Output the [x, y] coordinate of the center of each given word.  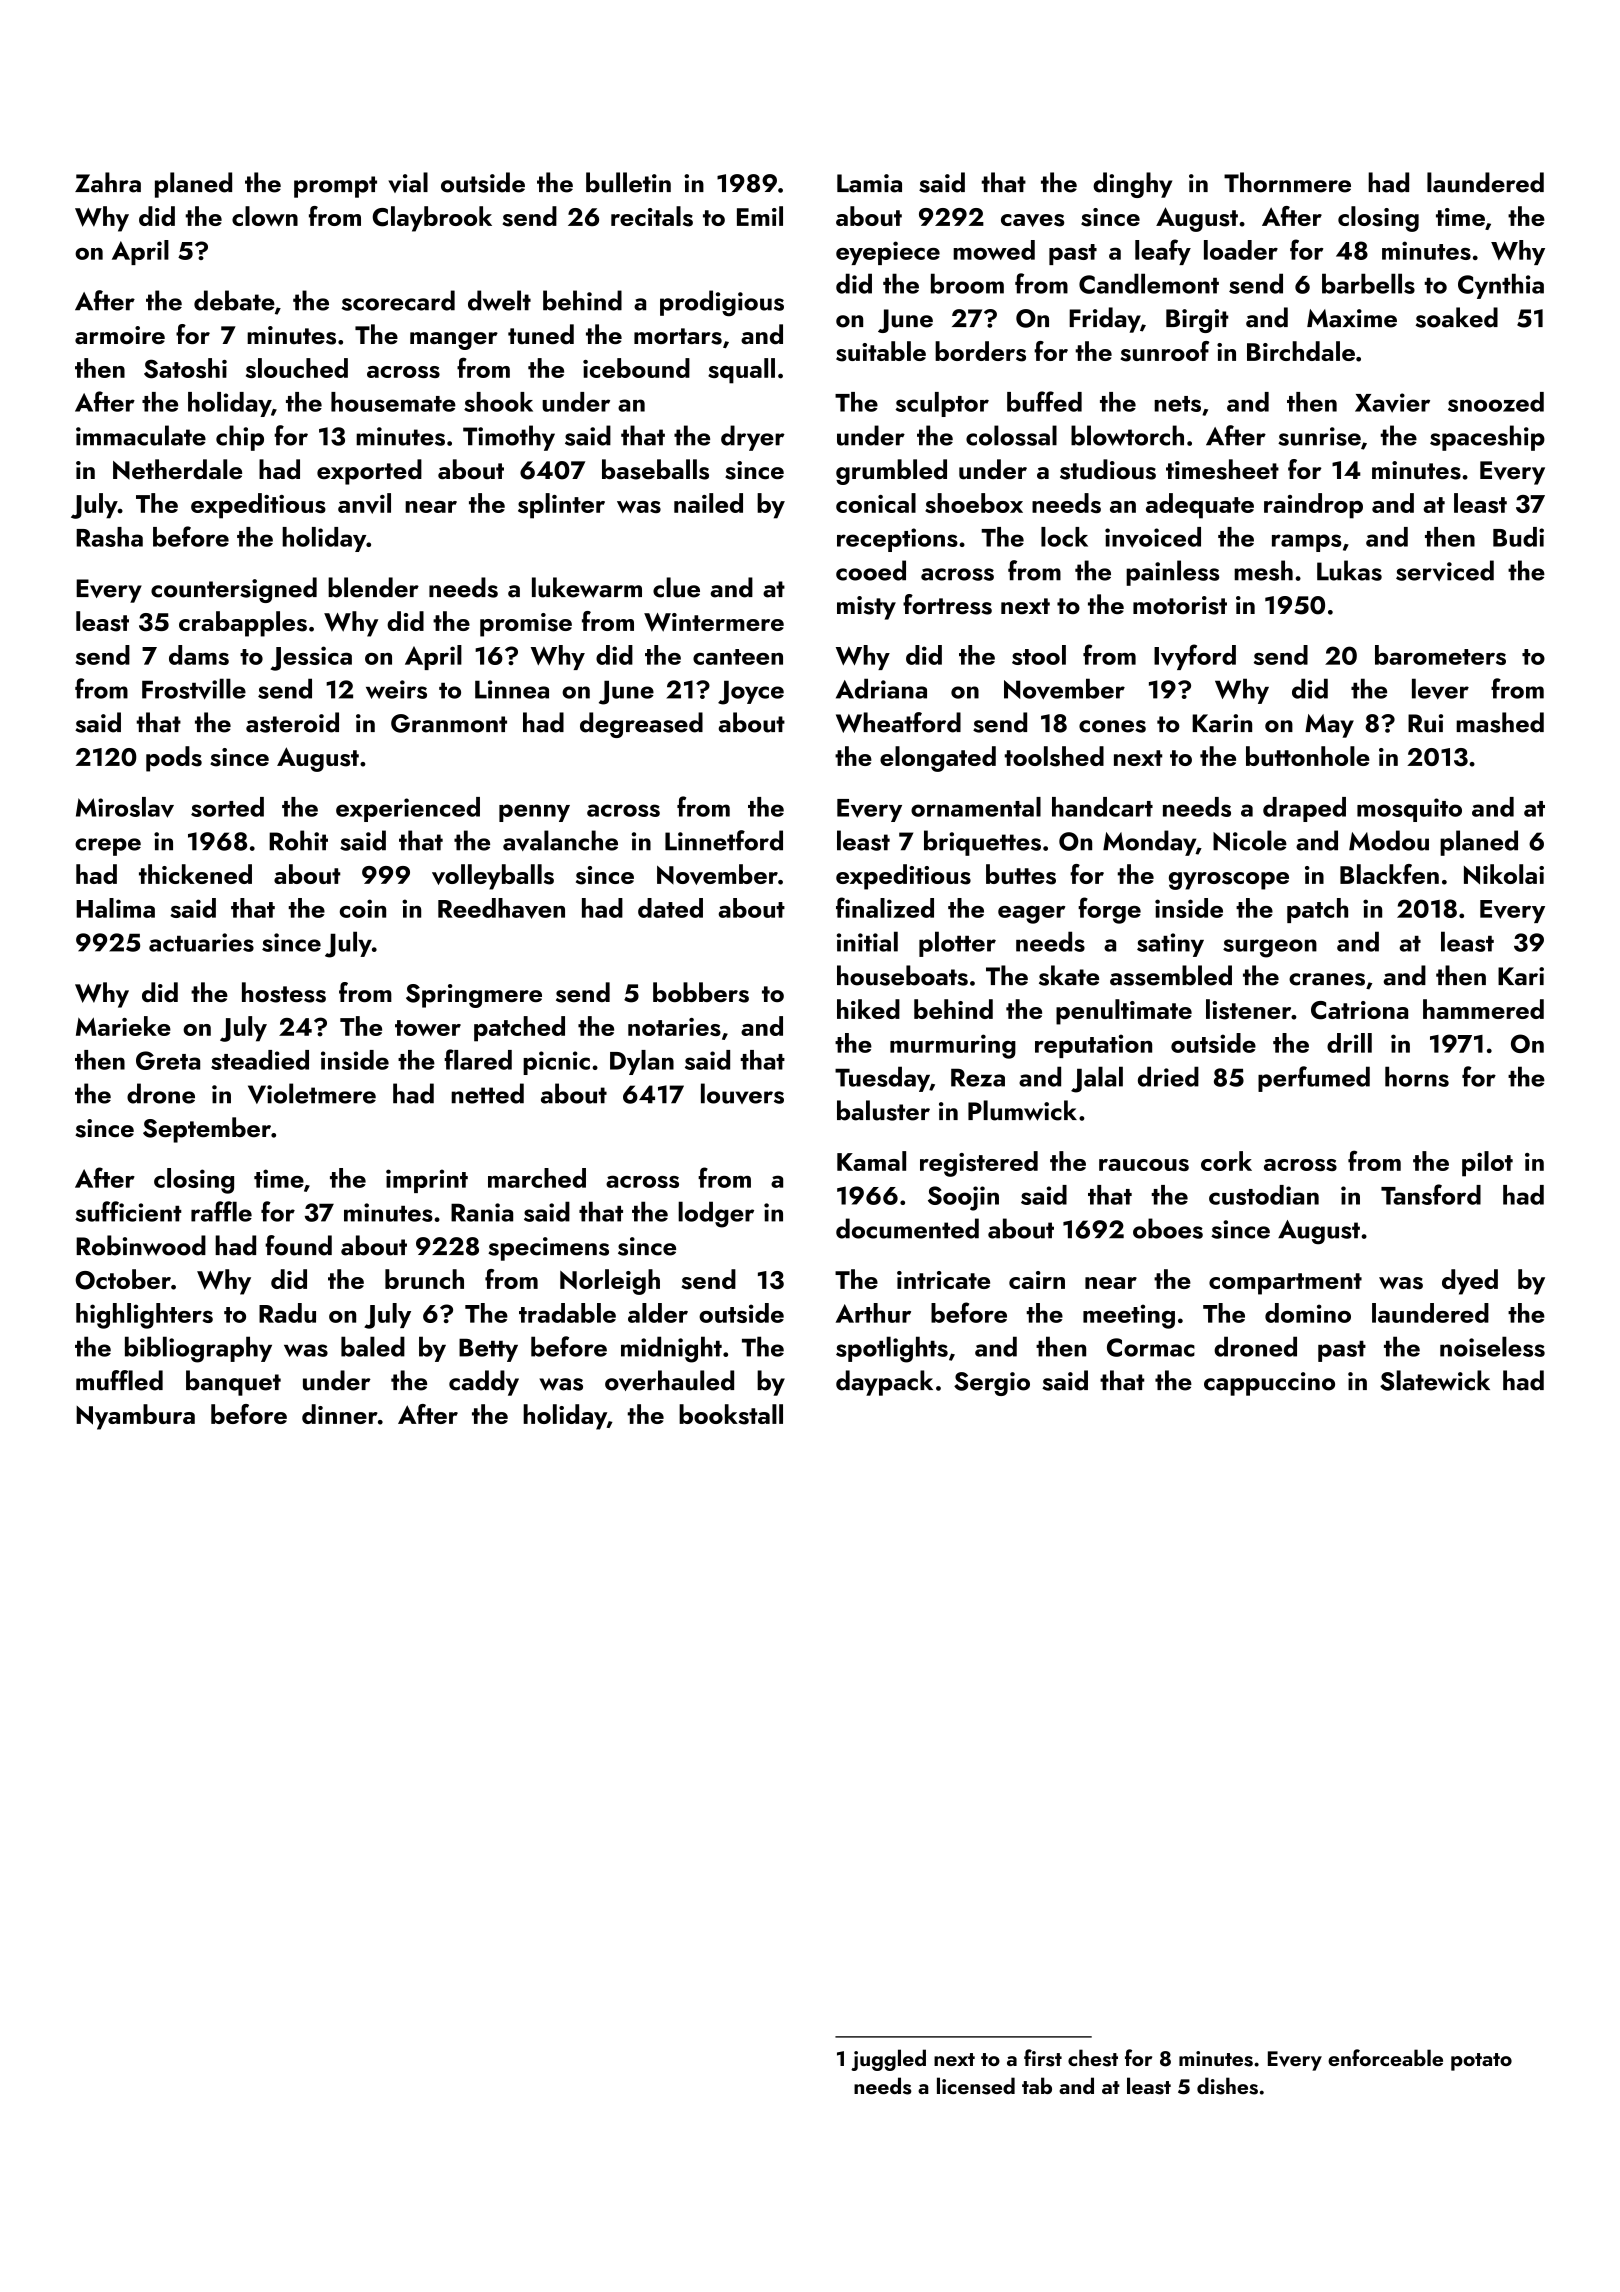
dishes [1227, 2086]
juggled [888, 2060]
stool [1039, 655]
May [1329, 726]
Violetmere [312, 1093]
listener [1248, 1009]
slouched [297, 368]
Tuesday [882, 1079]
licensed [976, 2086]
